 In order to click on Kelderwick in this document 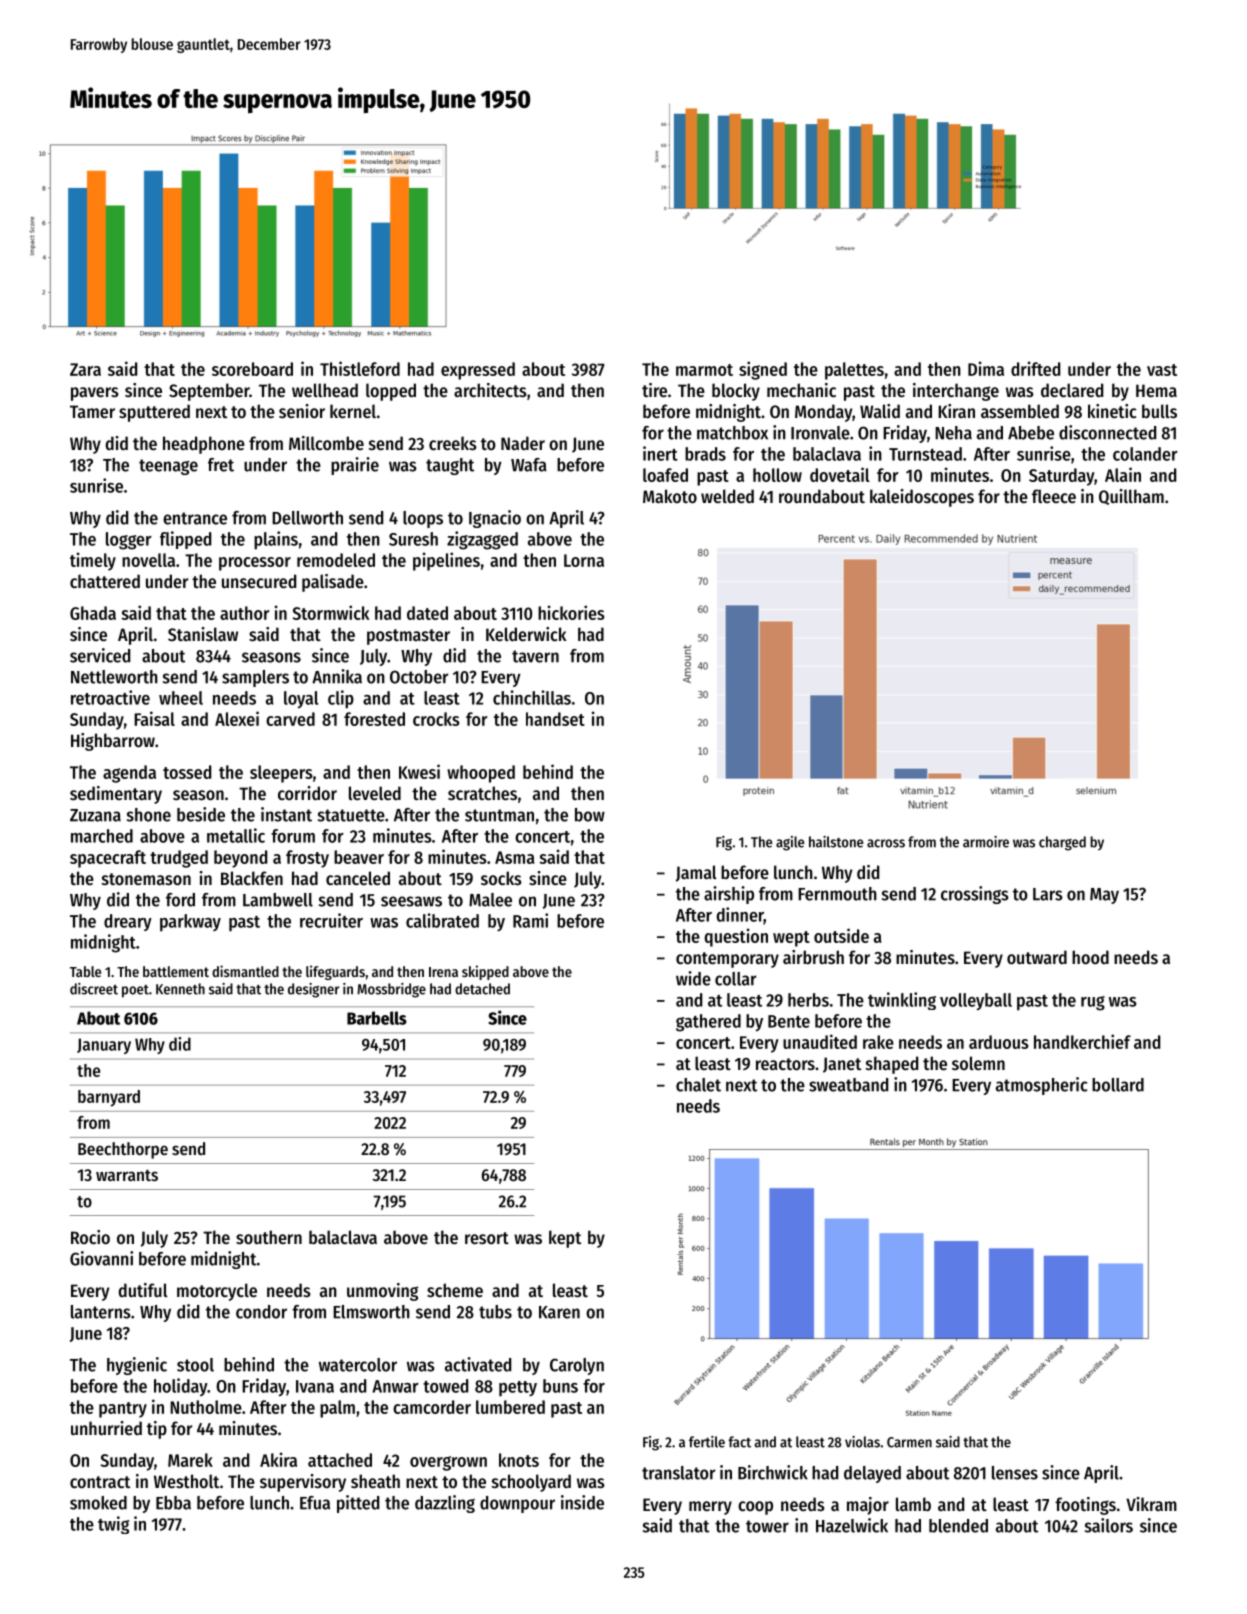, I will do `click(526, 634)`.
